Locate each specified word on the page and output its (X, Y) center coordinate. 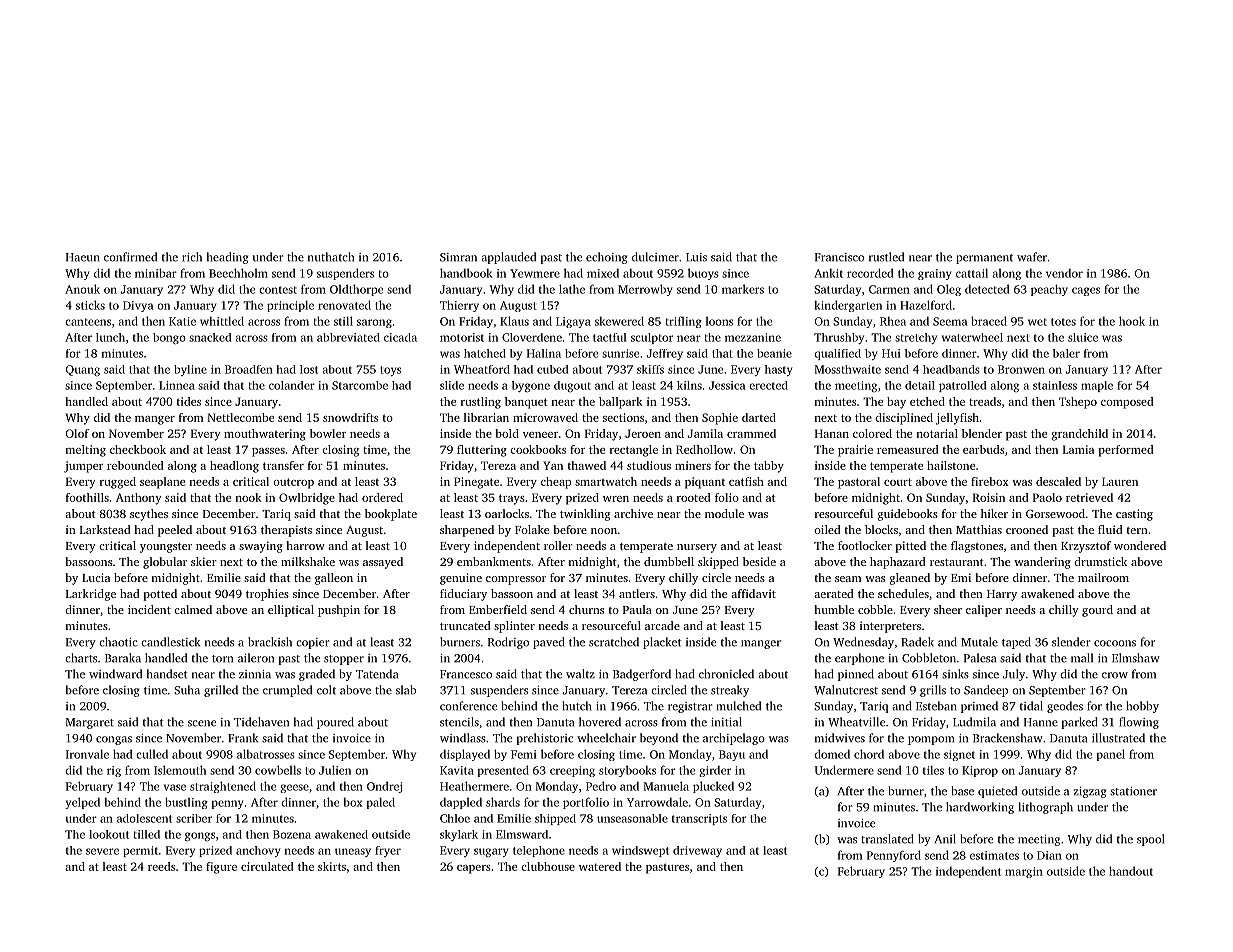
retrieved (1089, 497)
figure (221, 868)
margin (1024, 872)
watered (600, 866)
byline (190, 370)
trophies (267, 595)
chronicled (726, 674)
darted (759, 417)
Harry (1002, 595)
